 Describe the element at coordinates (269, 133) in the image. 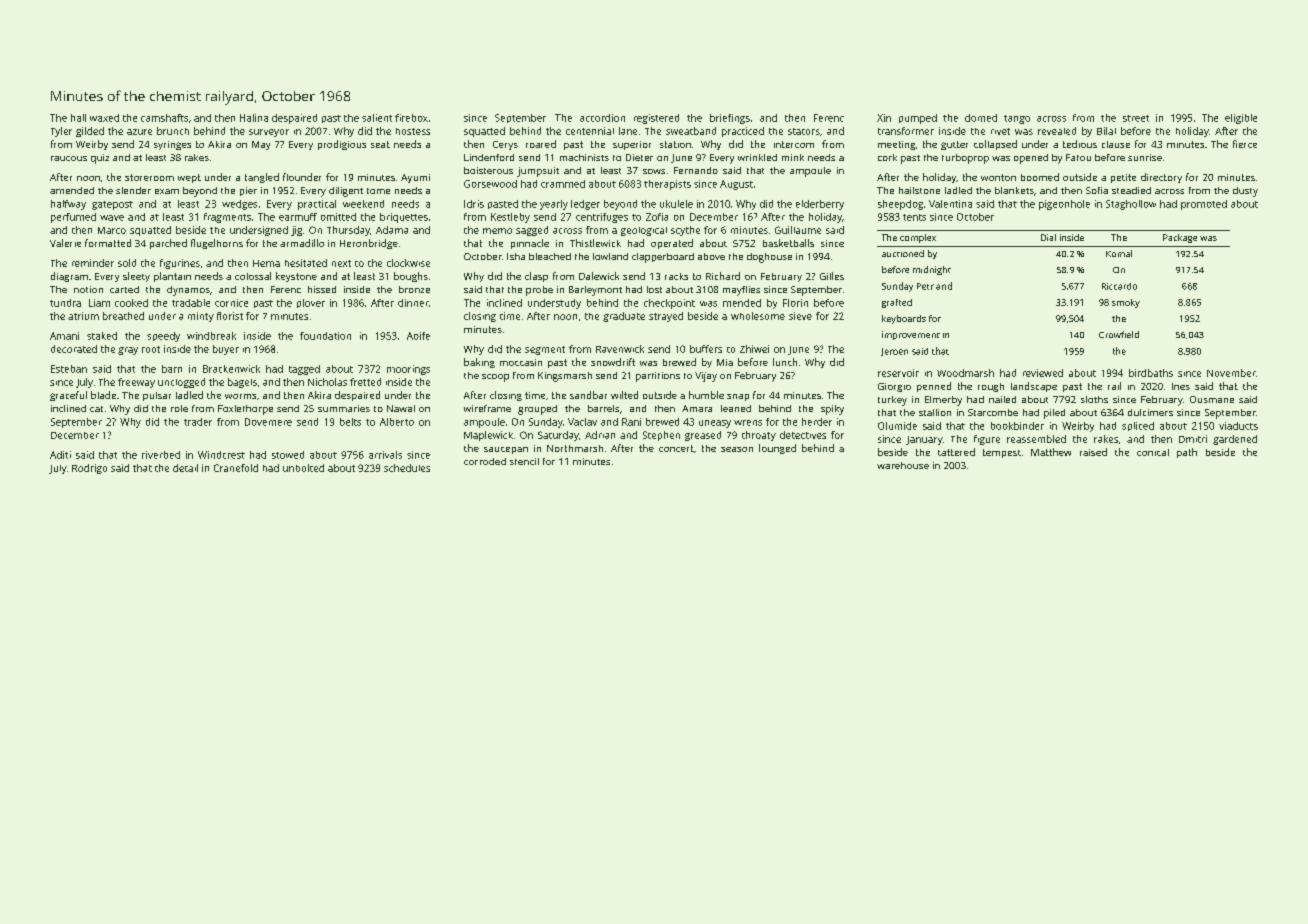

I see `surveyor` at that location.
